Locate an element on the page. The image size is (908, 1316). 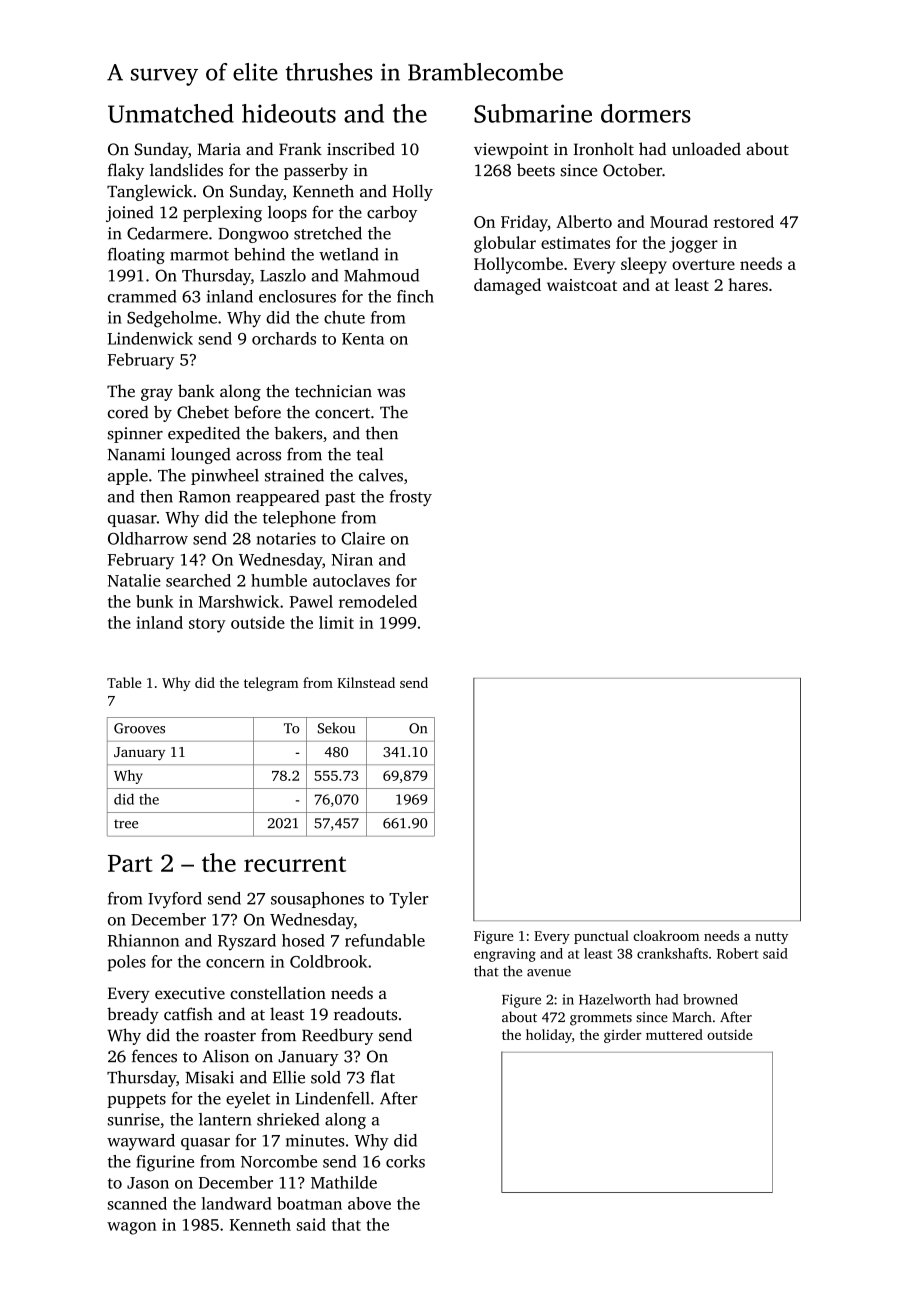
catfish is located at coordinates (188, 1014).
